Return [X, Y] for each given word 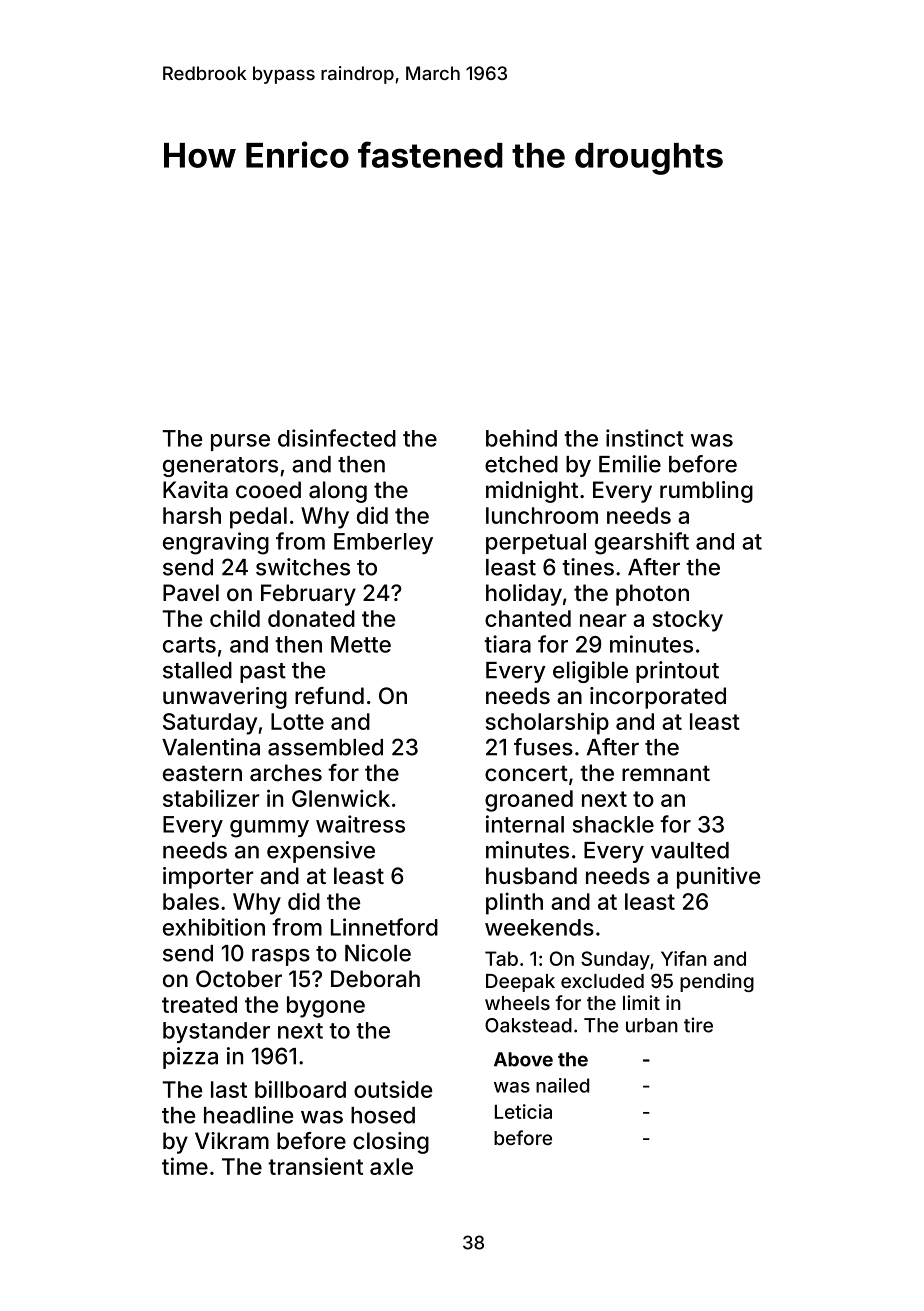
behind [521, 438]
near [603, 620]
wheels [517, 1003]
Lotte [297, 721]
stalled [197, 670]
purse [240, 442]
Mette [361, 644]
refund [329, 695]
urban [652, 1025]
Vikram [232, 1141]
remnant [666, 773]
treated [199, 1004]
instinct [645, 438]
